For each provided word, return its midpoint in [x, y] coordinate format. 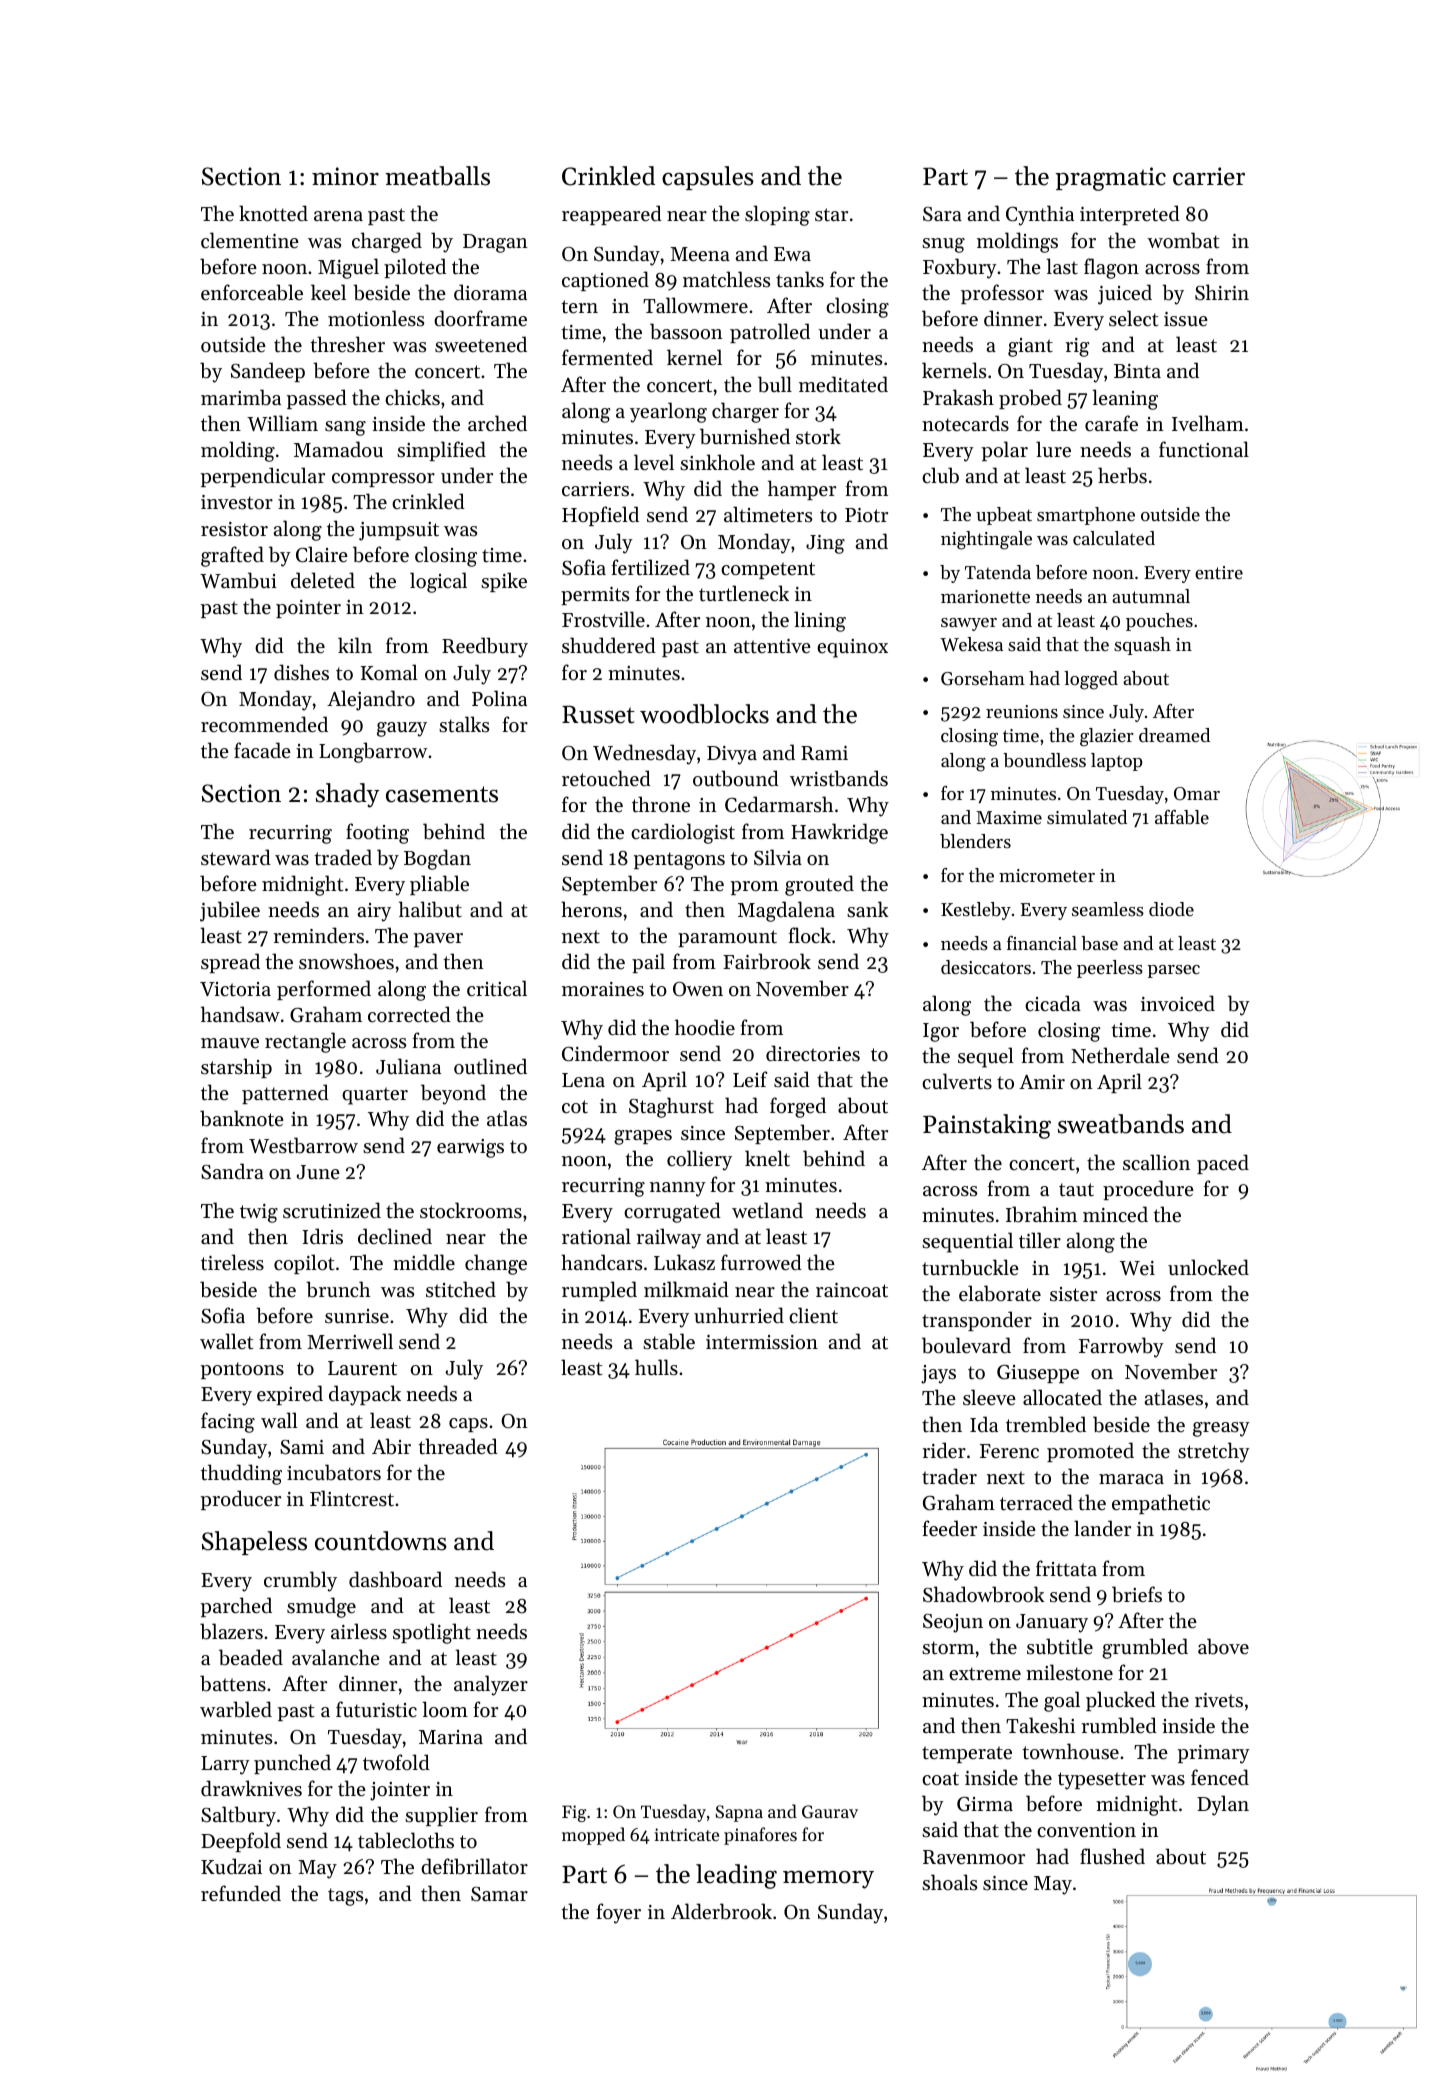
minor [345, 176]
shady [347, 795]
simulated [1087, 817]
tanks [800, 279]
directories [813, 1053]
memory [828, 1880]
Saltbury [238, 1816]
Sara [942, 214]
